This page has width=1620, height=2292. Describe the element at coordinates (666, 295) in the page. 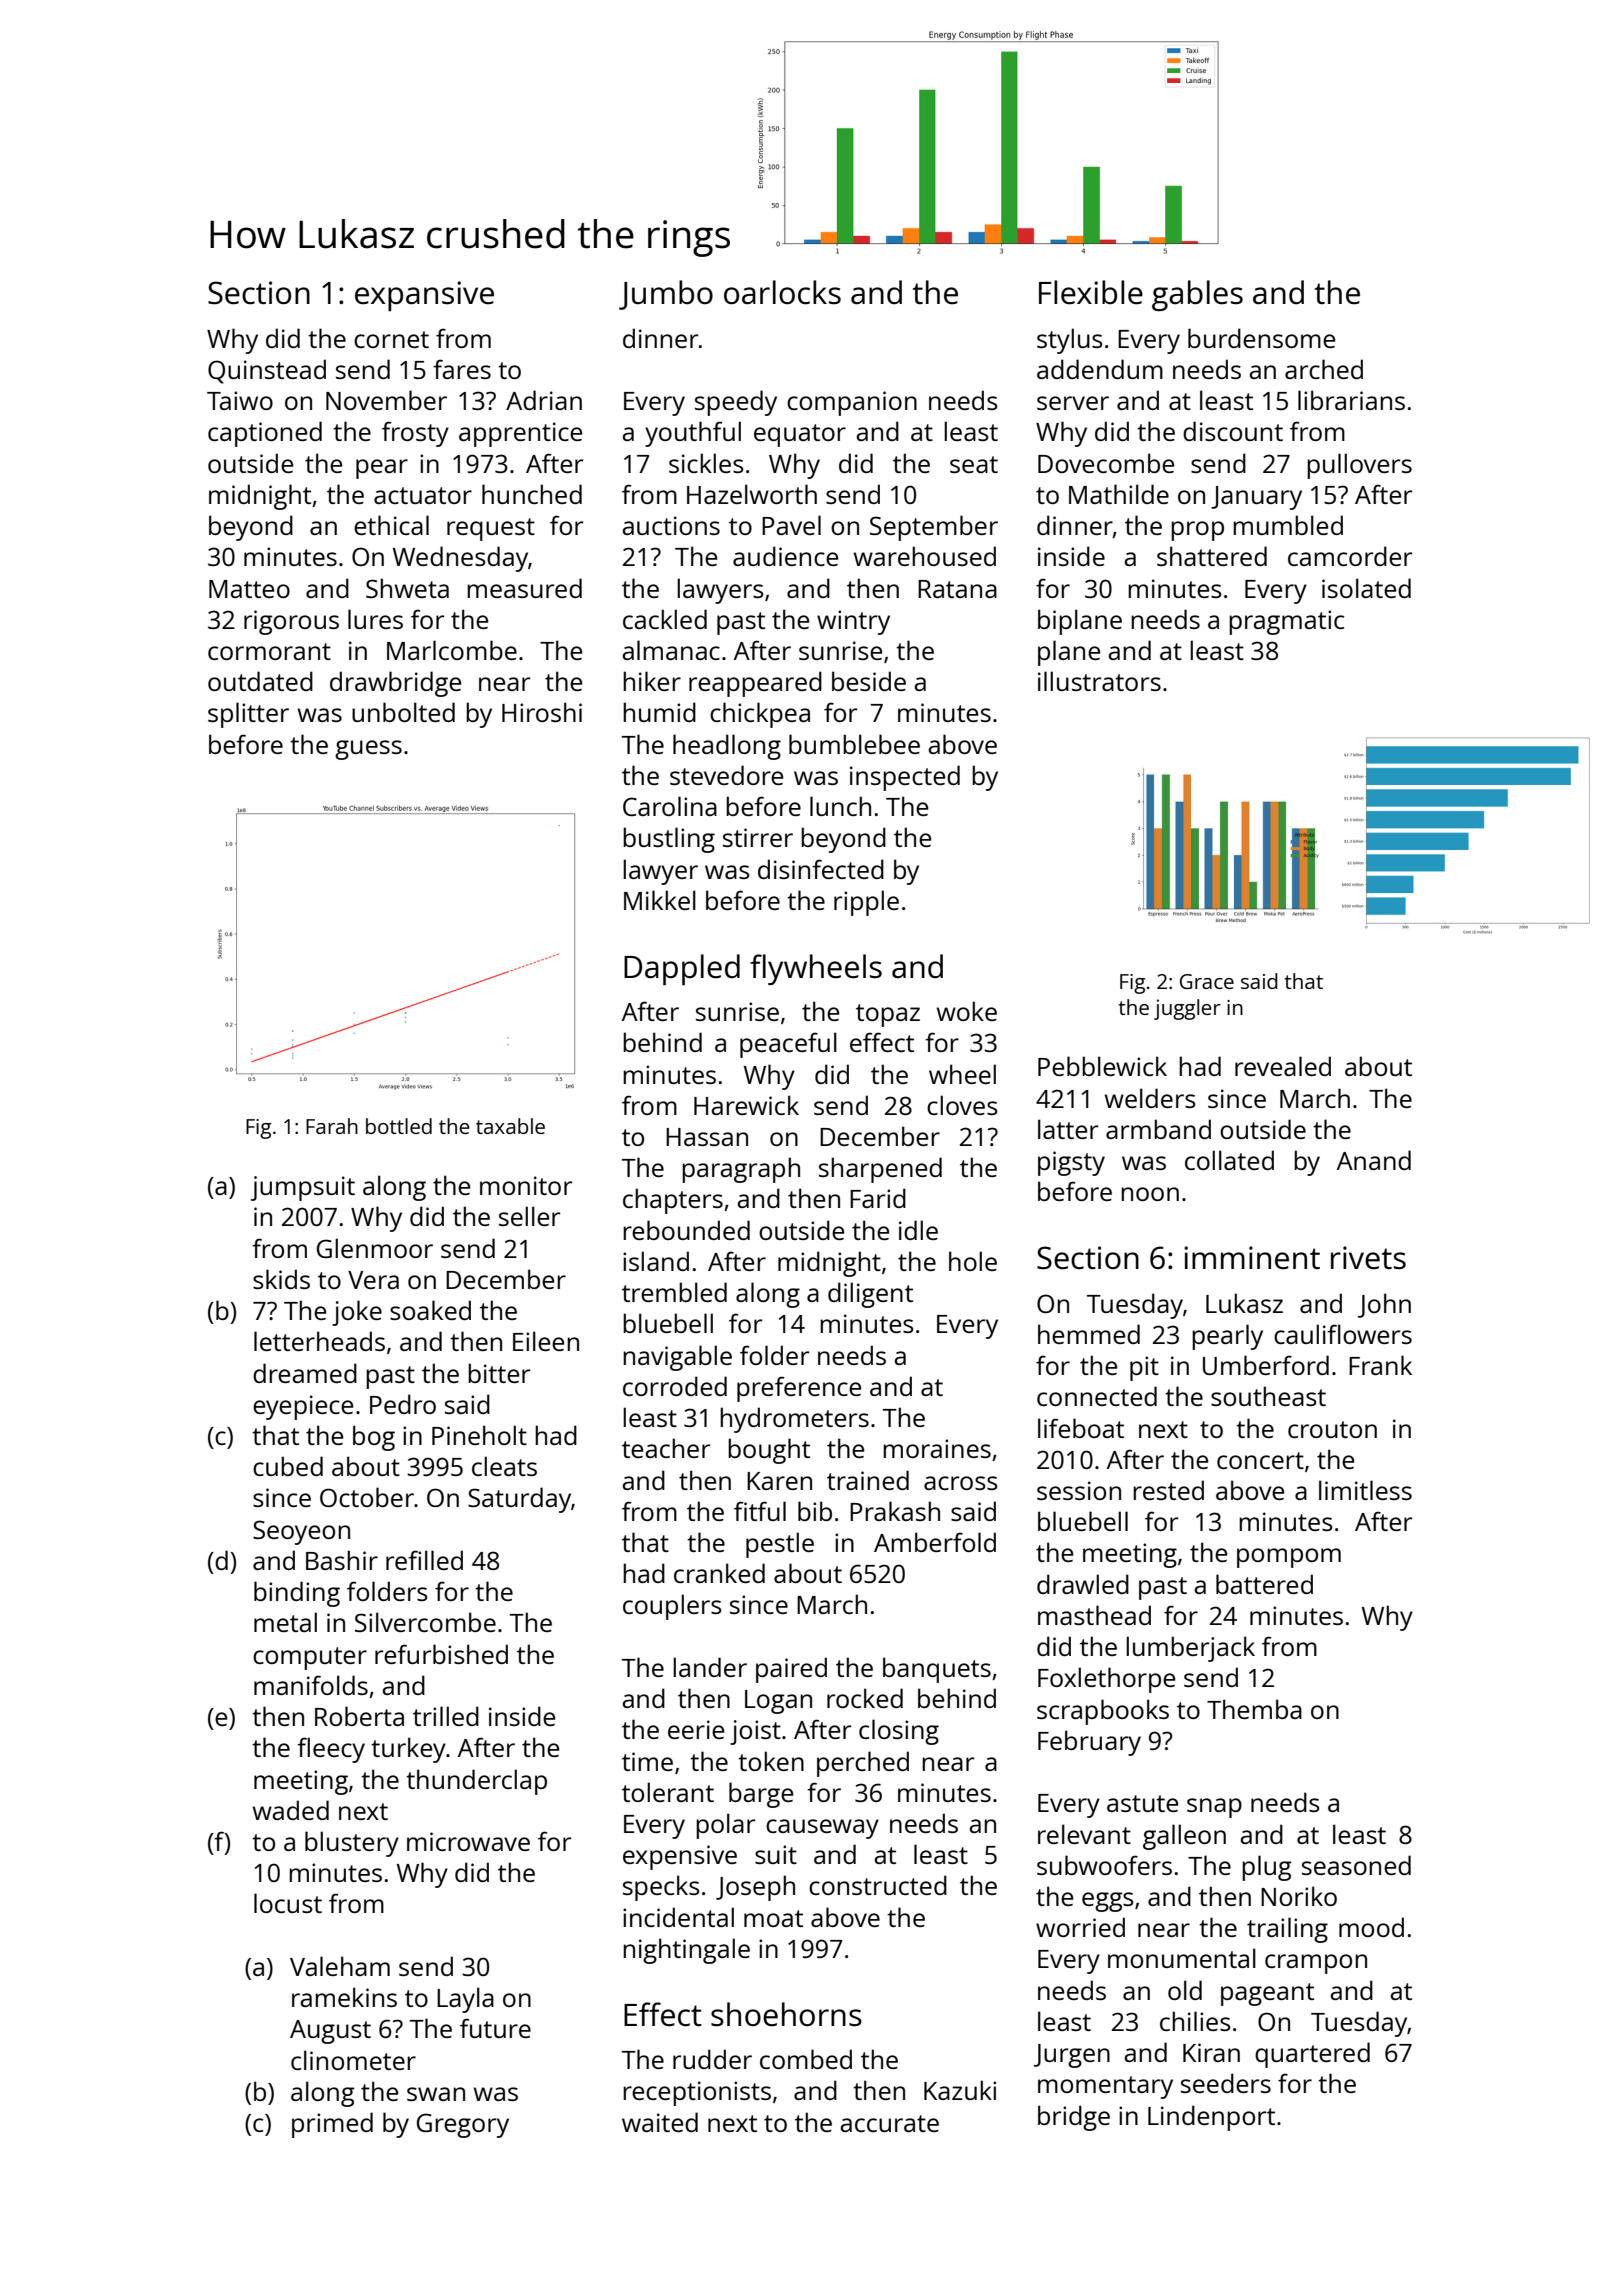

I see `Jumbo` at that location.
